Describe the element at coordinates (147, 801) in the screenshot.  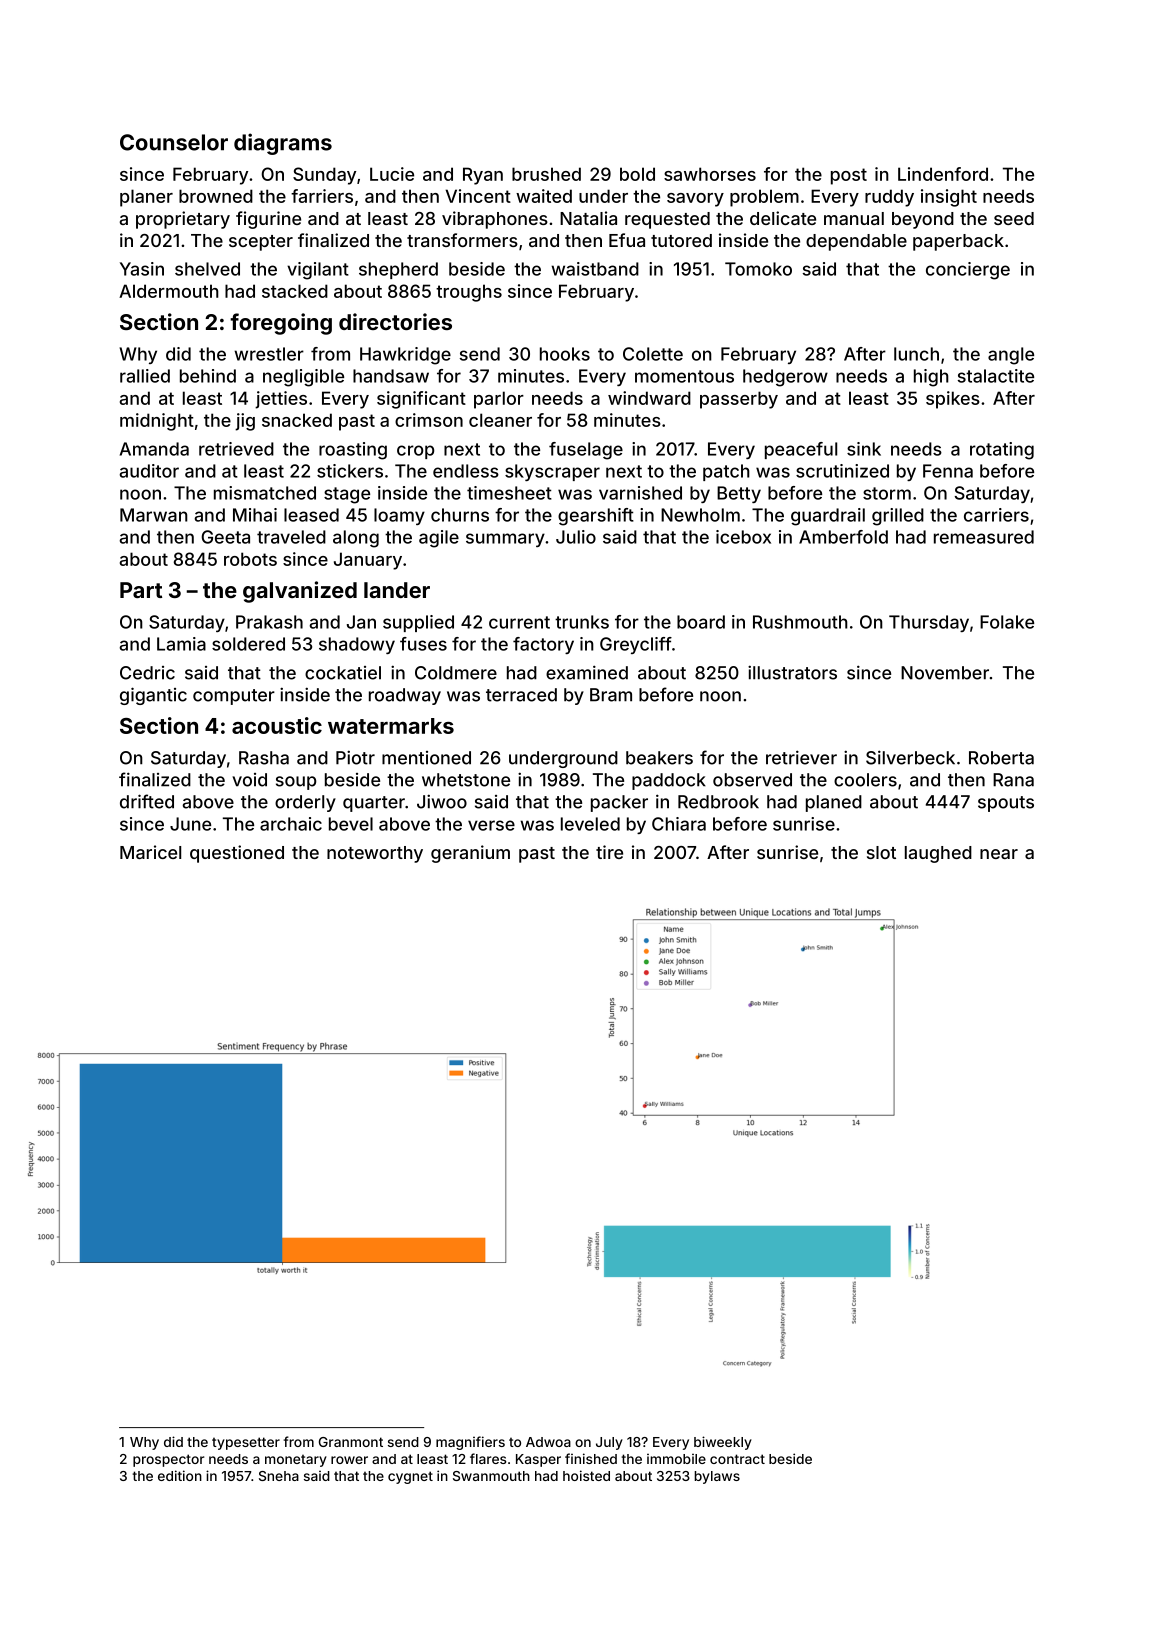
I see `drifted` at that location.
